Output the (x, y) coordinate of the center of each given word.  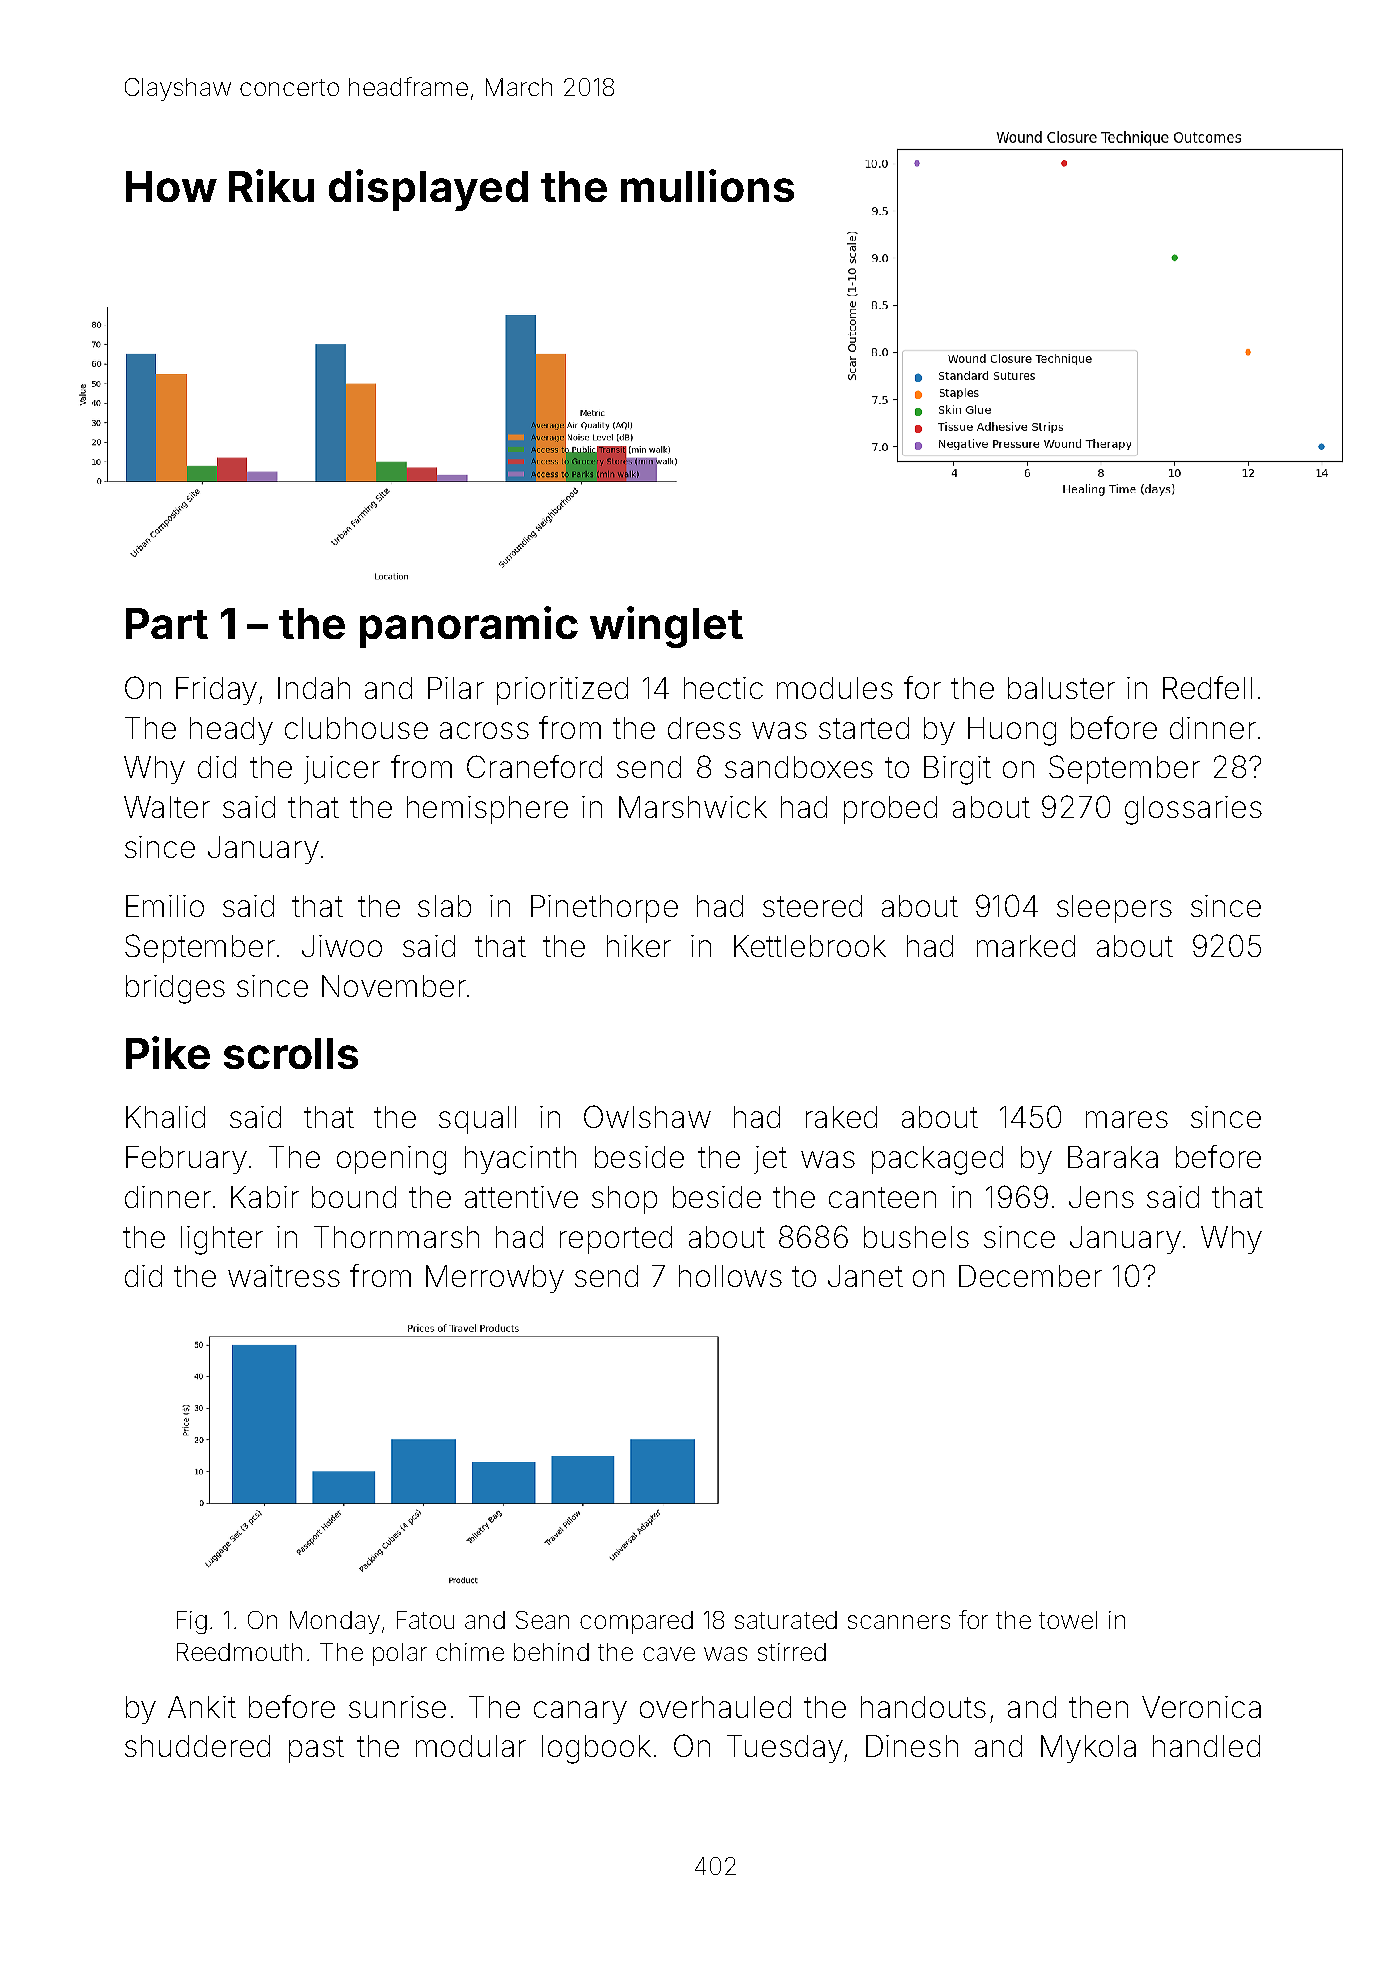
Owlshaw (647, 1116)
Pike (168, 1052)
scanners (899, 1622)
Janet (865, 1276)
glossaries (1193, 810)
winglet (666, 627)
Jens (1101, 1197)
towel (1068, 1620)
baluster (1061, 688)
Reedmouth (239, 1652)
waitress (284, 1276)
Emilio (165, 906)
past (316, 1749)
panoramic (469, 627)
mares (1127, 1119)
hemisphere (487, 810)
